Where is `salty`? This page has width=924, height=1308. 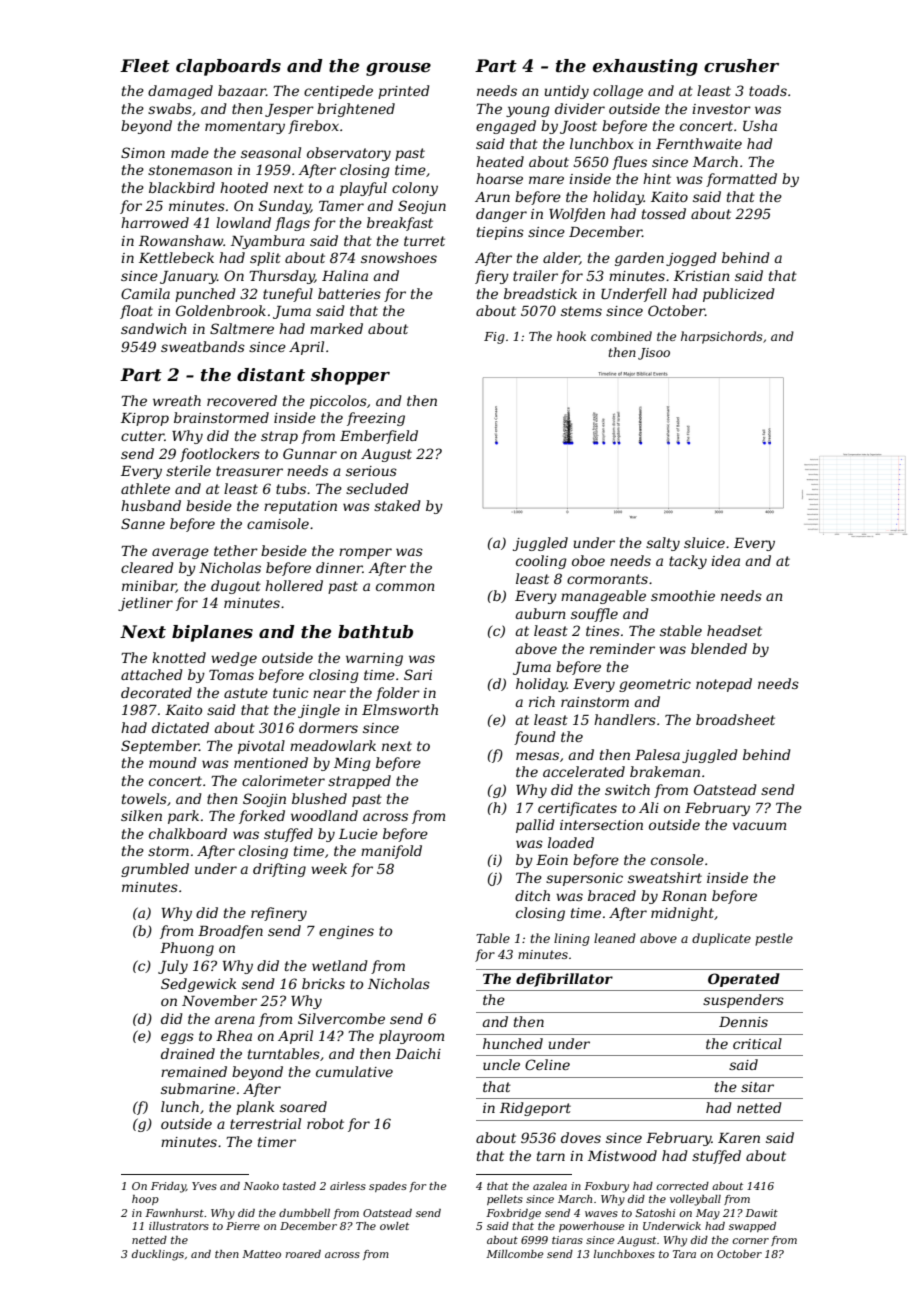 salty is located at coordinates (663, 544).
